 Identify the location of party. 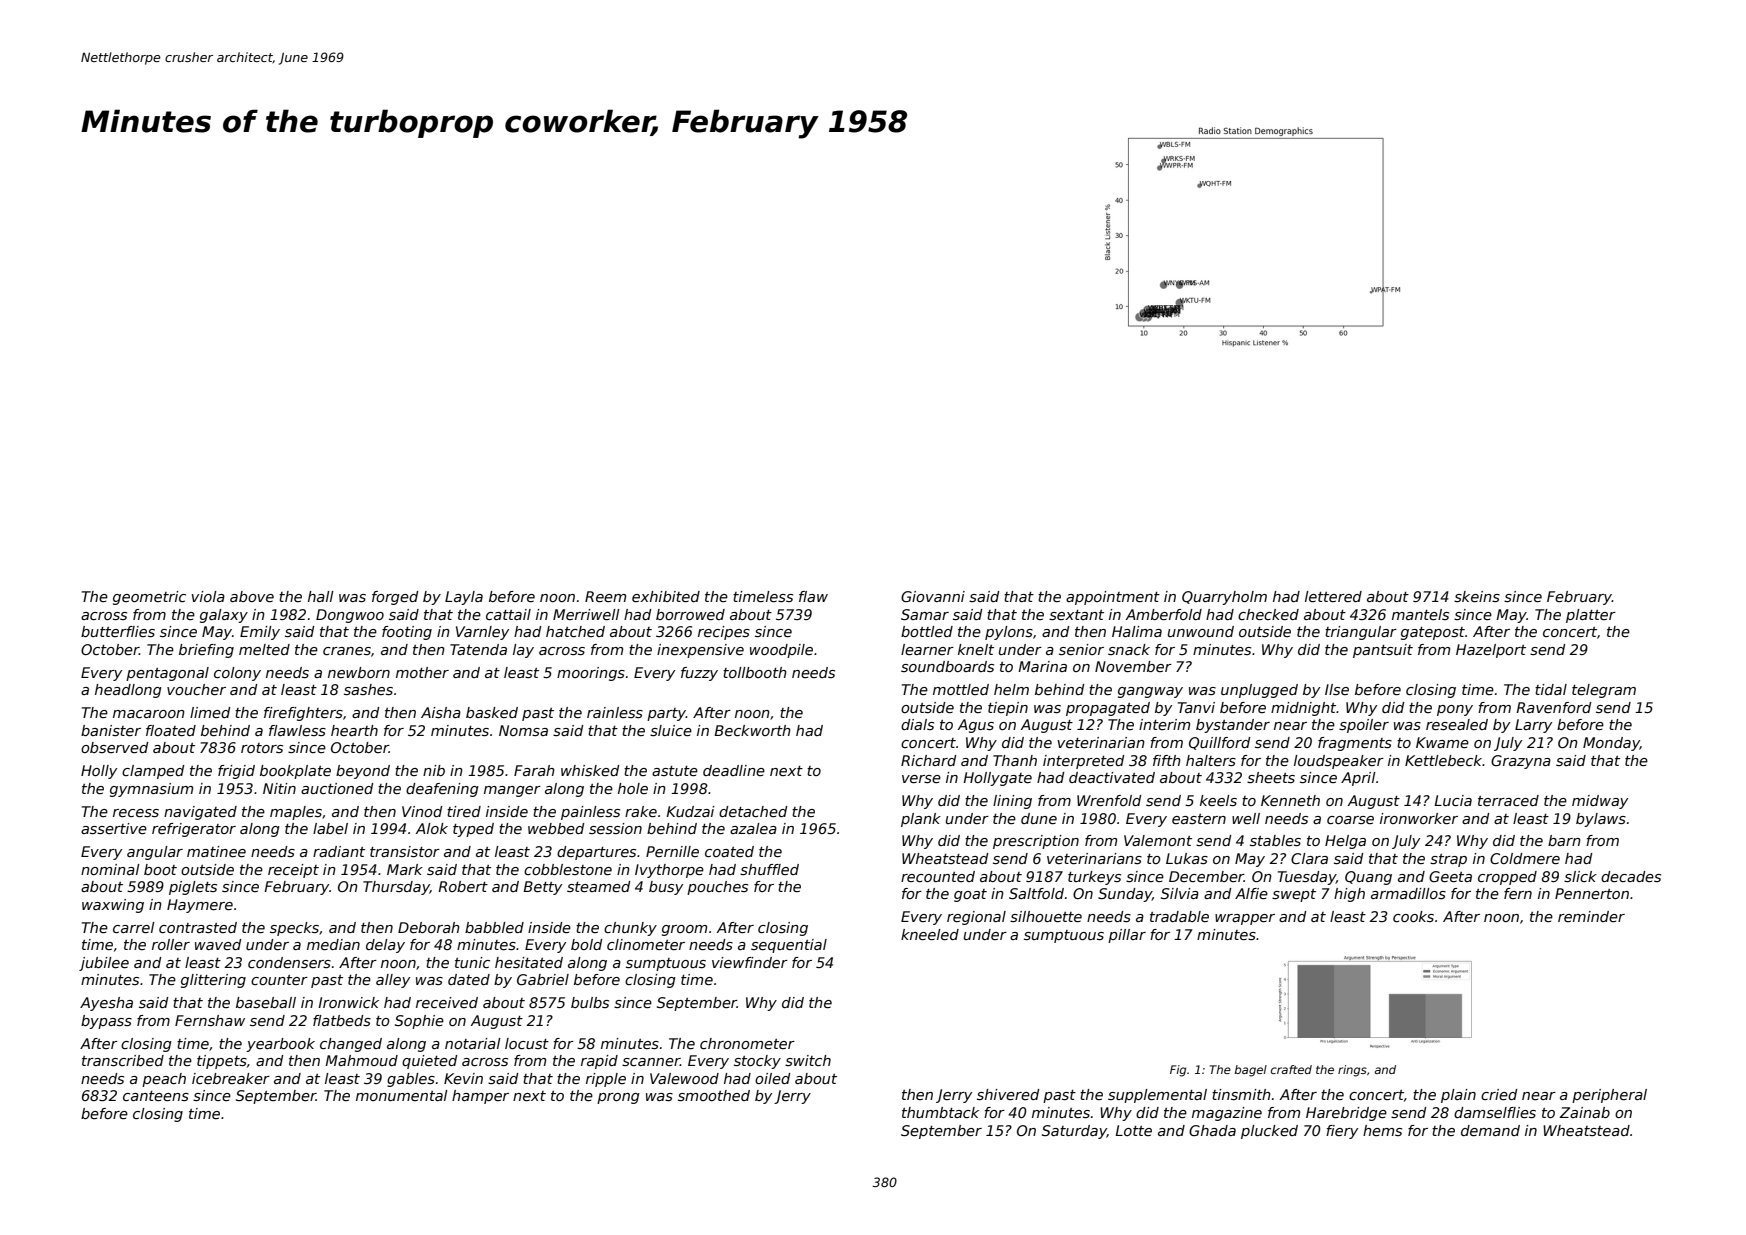
(666, 714).
